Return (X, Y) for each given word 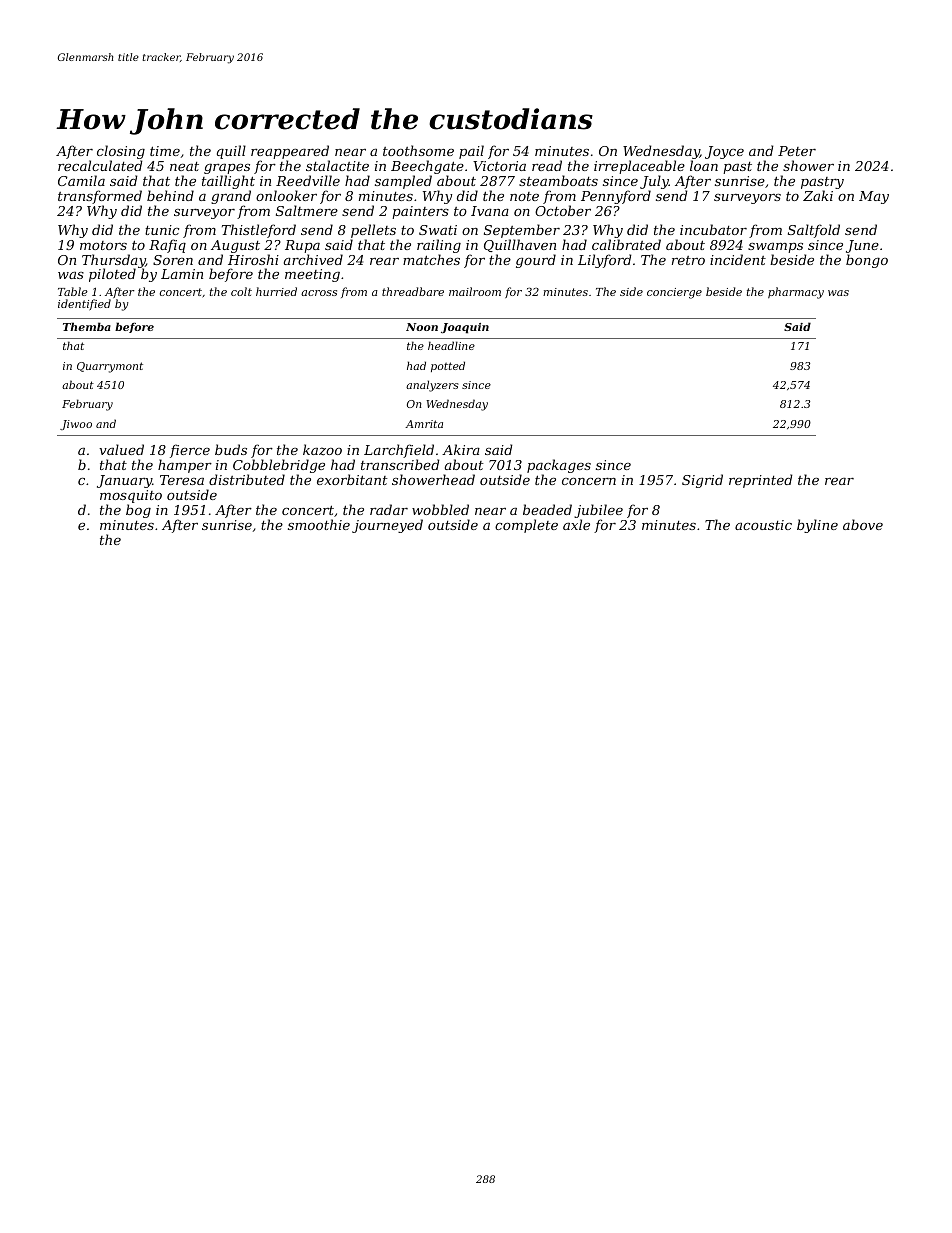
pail (471, 152)
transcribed (400, 465)
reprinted (761, 481)
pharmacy (796, 293)
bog (138, 511)
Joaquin (465, 328)
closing (121, 152)
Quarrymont (110, 367)
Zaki (818, 195)
